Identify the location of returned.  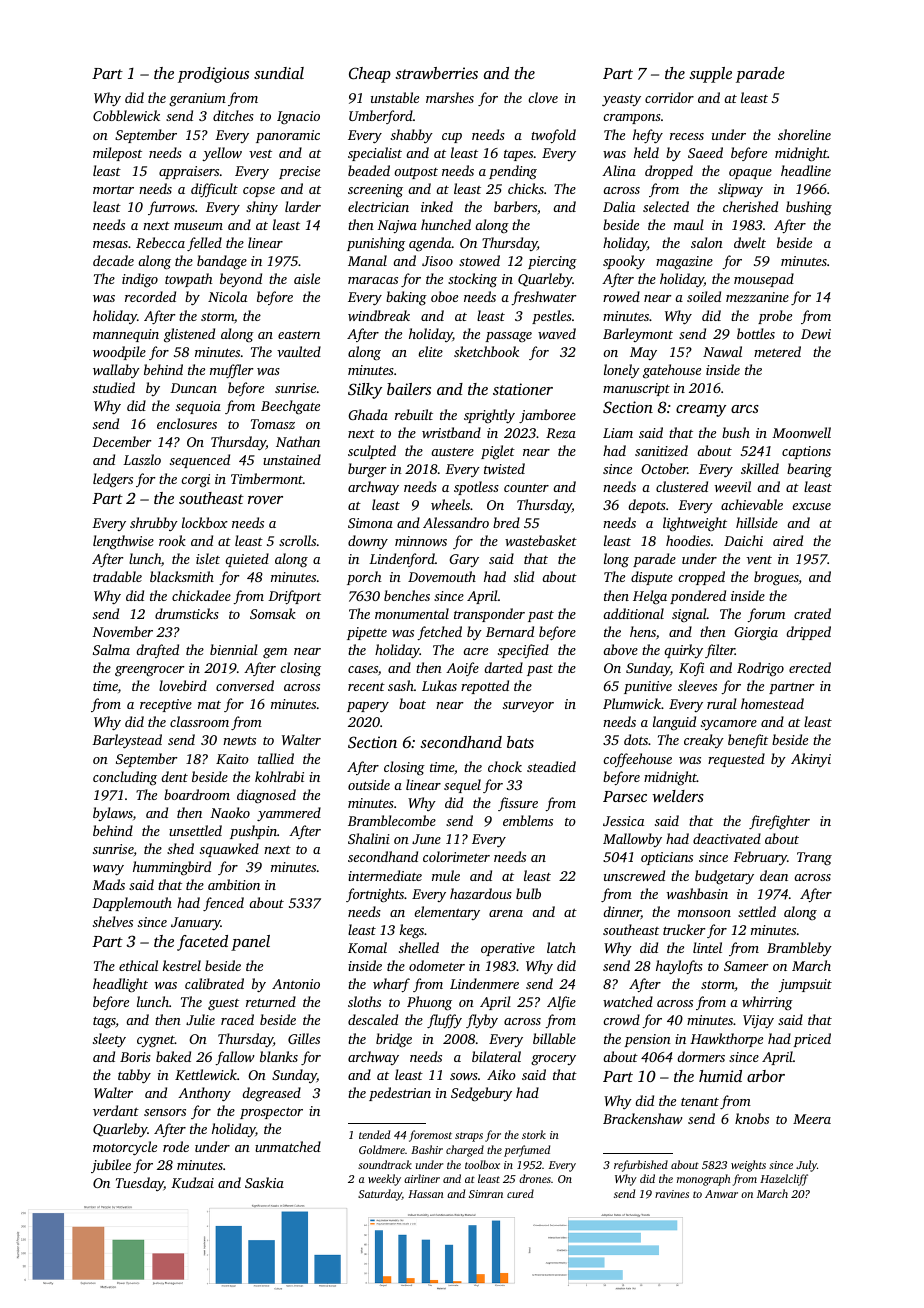
(271, 1001).
